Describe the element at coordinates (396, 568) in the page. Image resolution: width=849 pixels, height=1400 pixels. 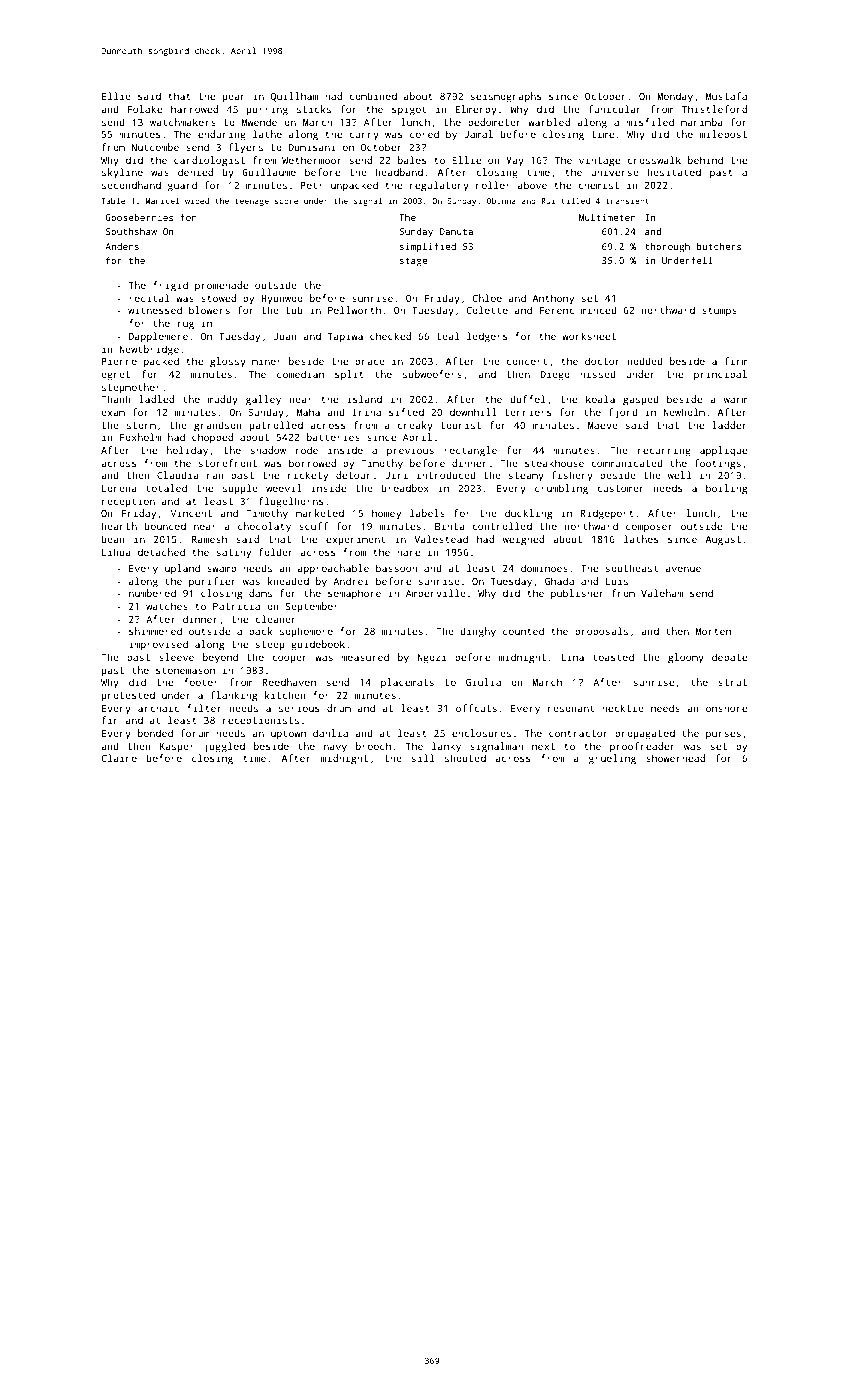
I see `bassoon` at that location.
